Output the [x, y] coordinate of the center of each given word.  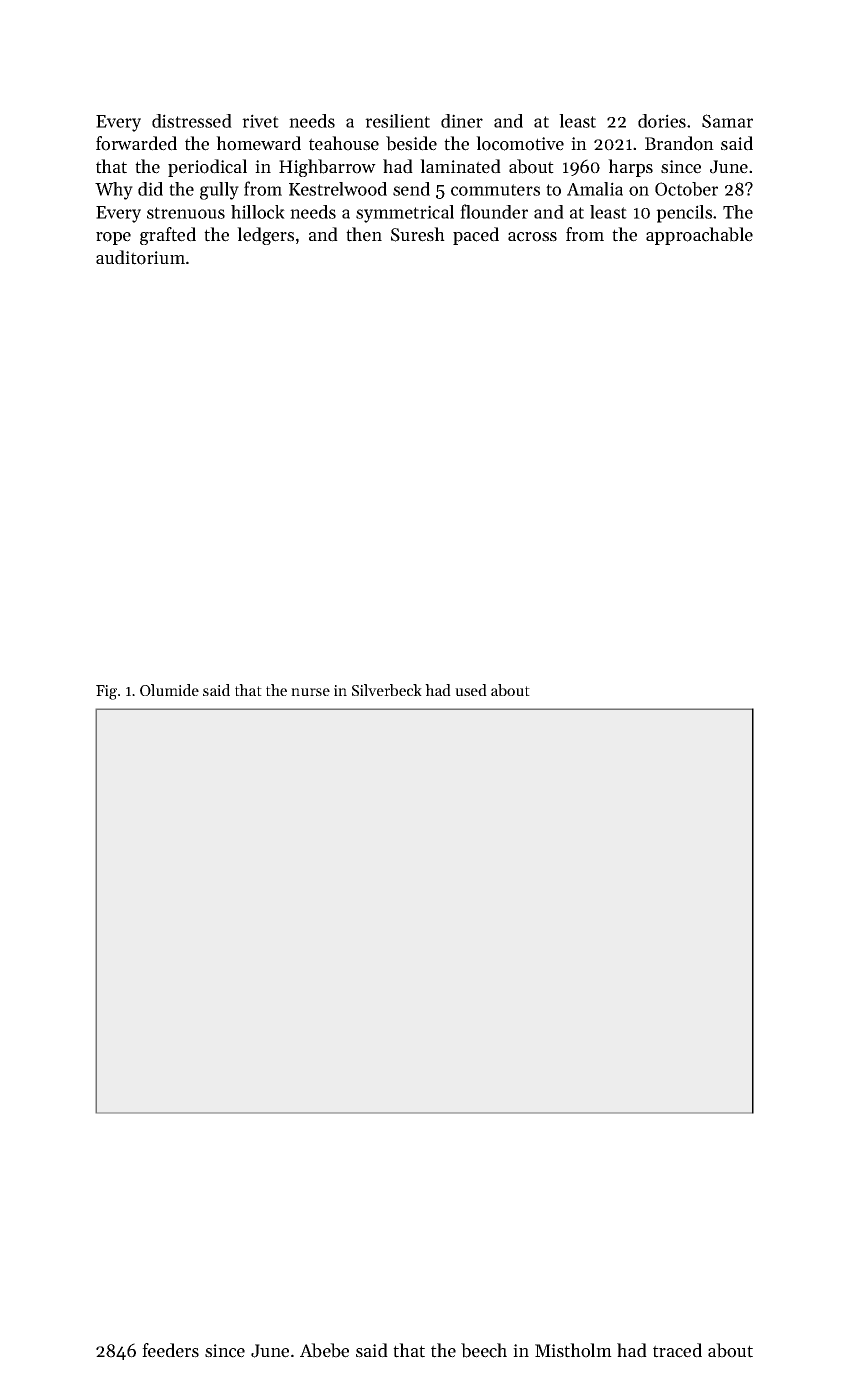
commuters [495, 190]
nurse [310, 692]
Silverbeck [387, 690]
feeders [170, 1350]
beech [484, 1350]
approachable [699, 236]
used [471, 690]
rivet [260, 121]
